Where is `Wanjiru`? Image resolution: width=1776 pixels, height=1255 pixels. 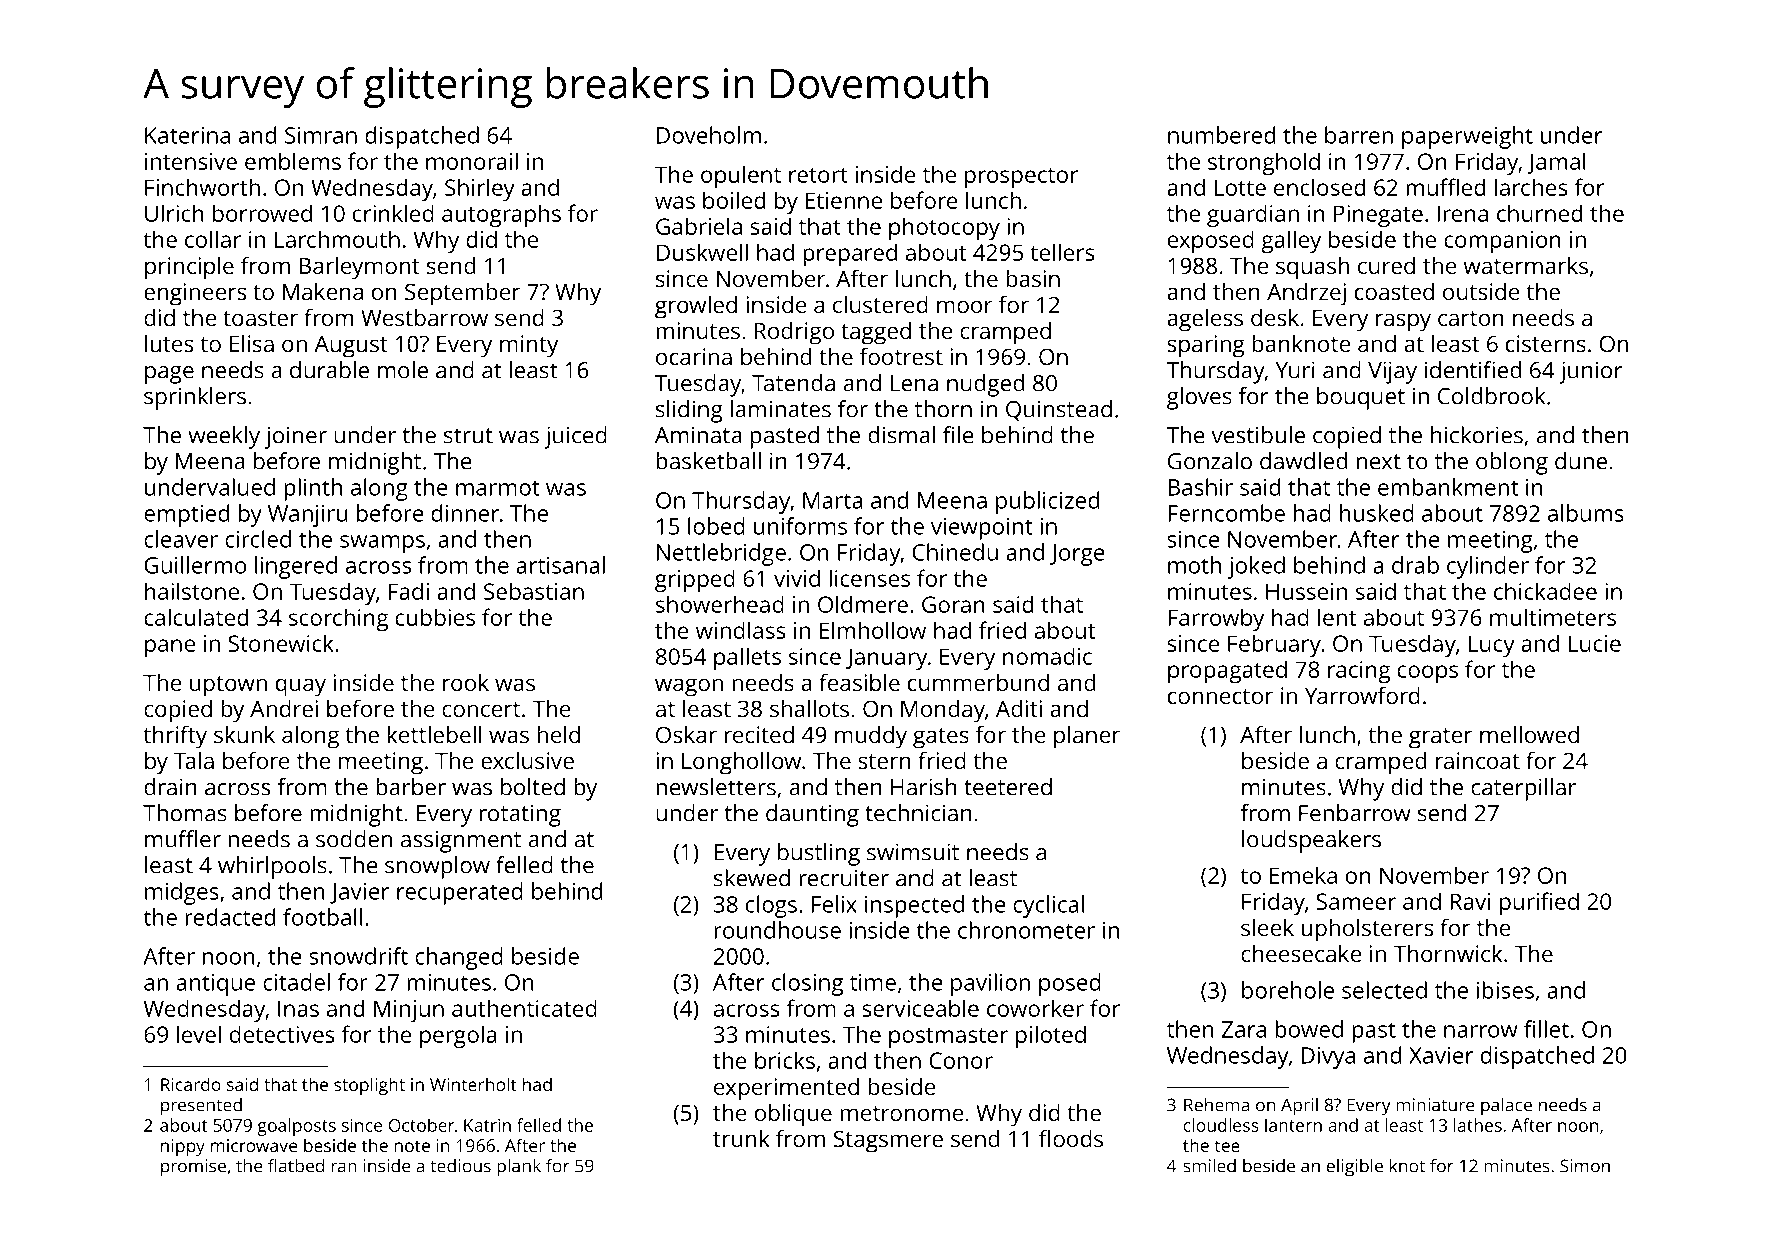
Wanjiru is located at coordinates (307, 516).
